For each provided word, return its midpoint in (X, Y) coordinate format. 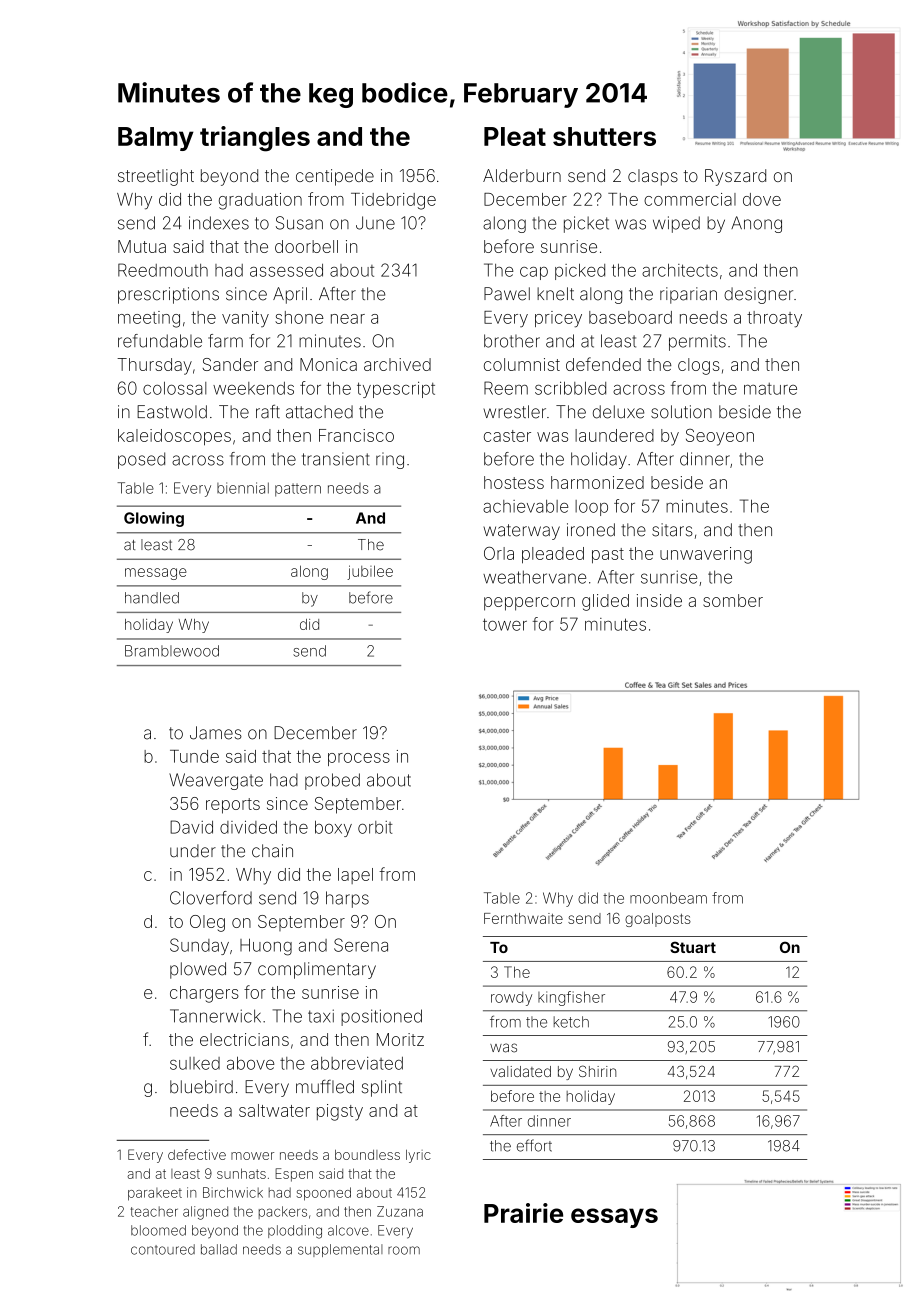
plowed (198, 970)
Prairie (523, 1213)
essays (614, 1218)
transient (335, 459)
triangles (255, 139)
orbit (375, 827)
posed (141, 460)
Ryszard (735, 177)
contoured (163, 1249)
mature (770, 389)
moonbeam (668, 898)
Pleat (515, 136)
